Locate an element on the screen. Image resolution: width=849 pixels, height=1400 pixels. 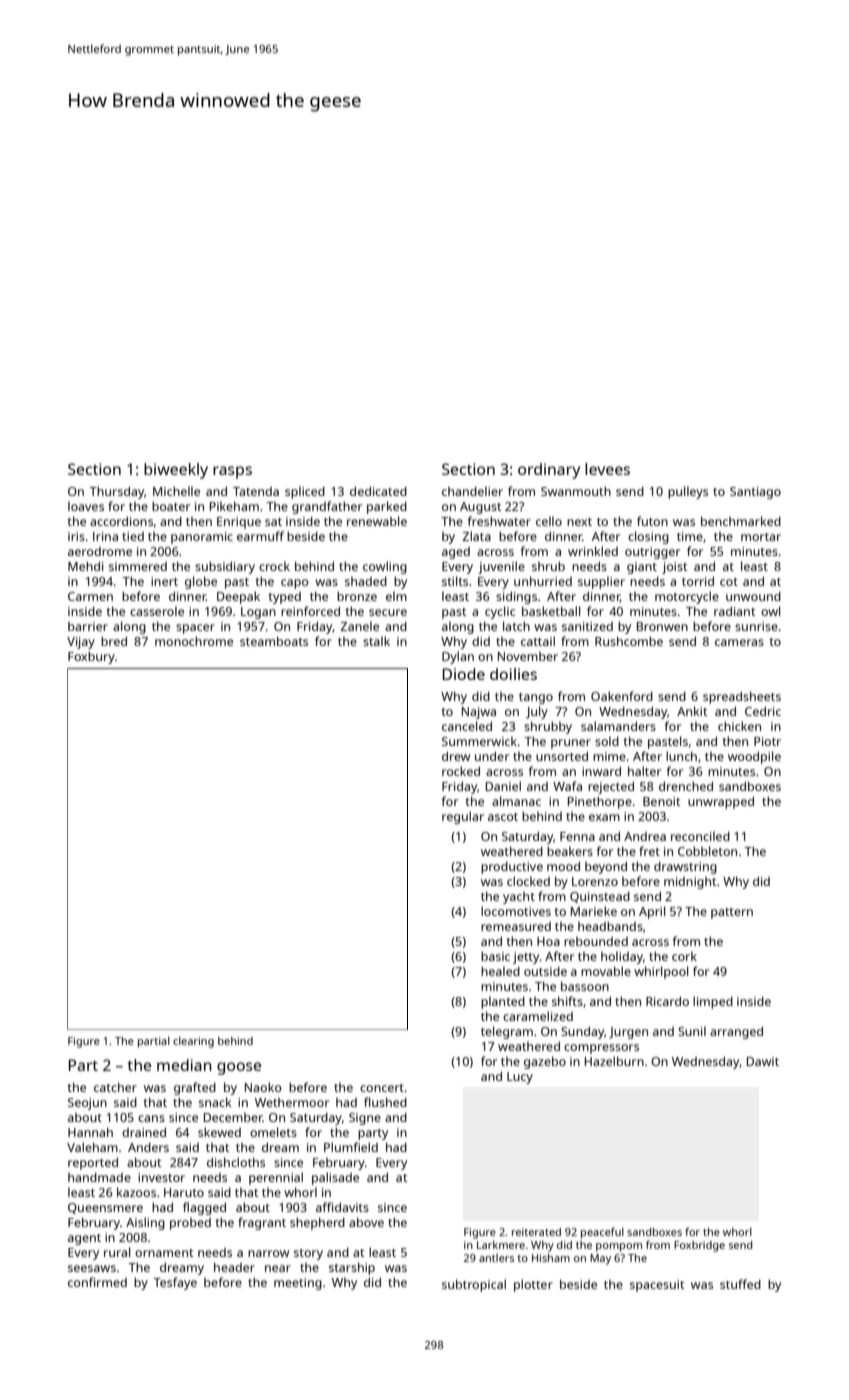
movable is located at coordinates (606, 971).
